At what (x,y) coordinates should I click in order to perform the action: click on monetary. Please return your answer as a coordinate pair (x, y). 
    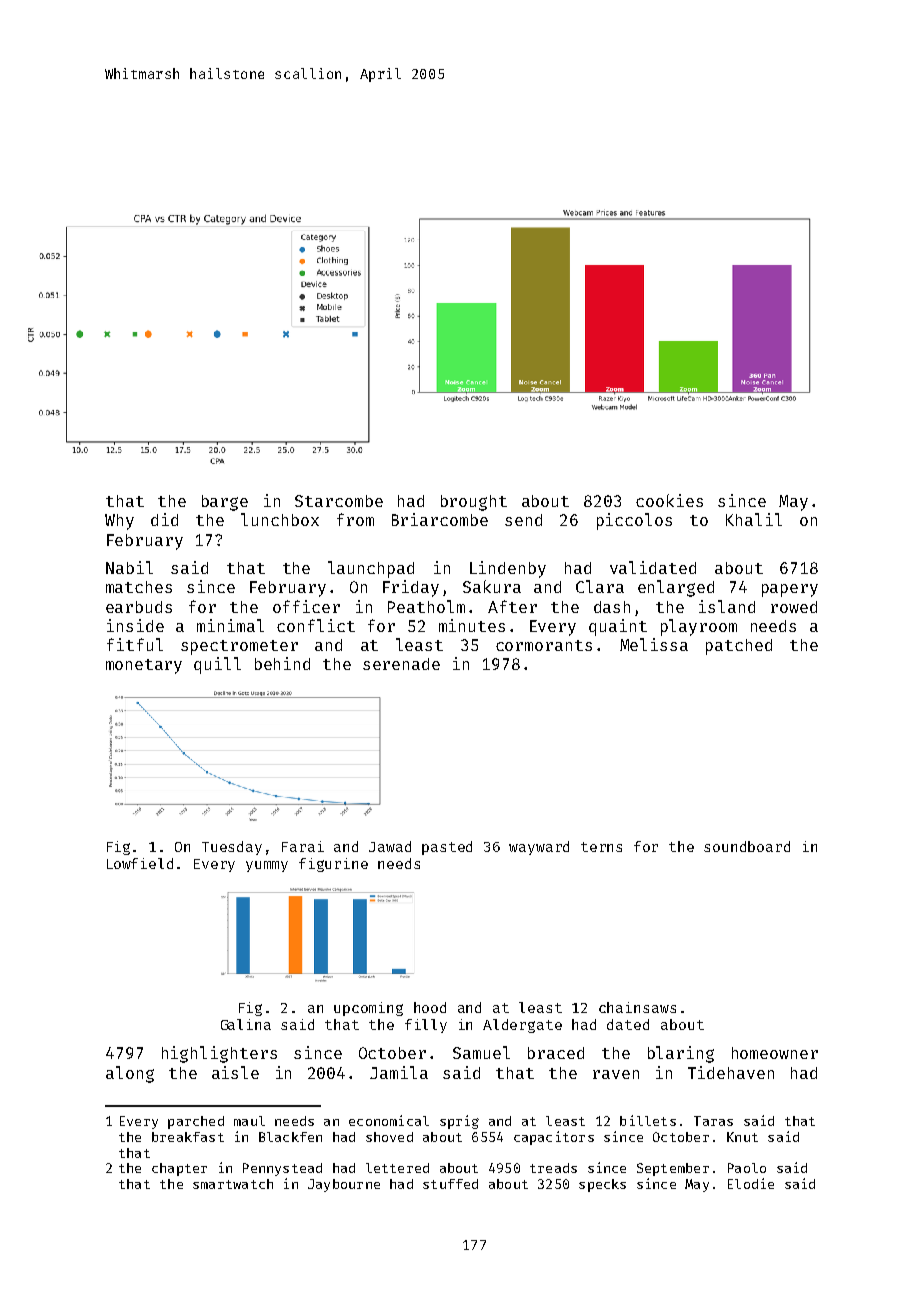
    Looking at the image, I should click on (144, 666).
